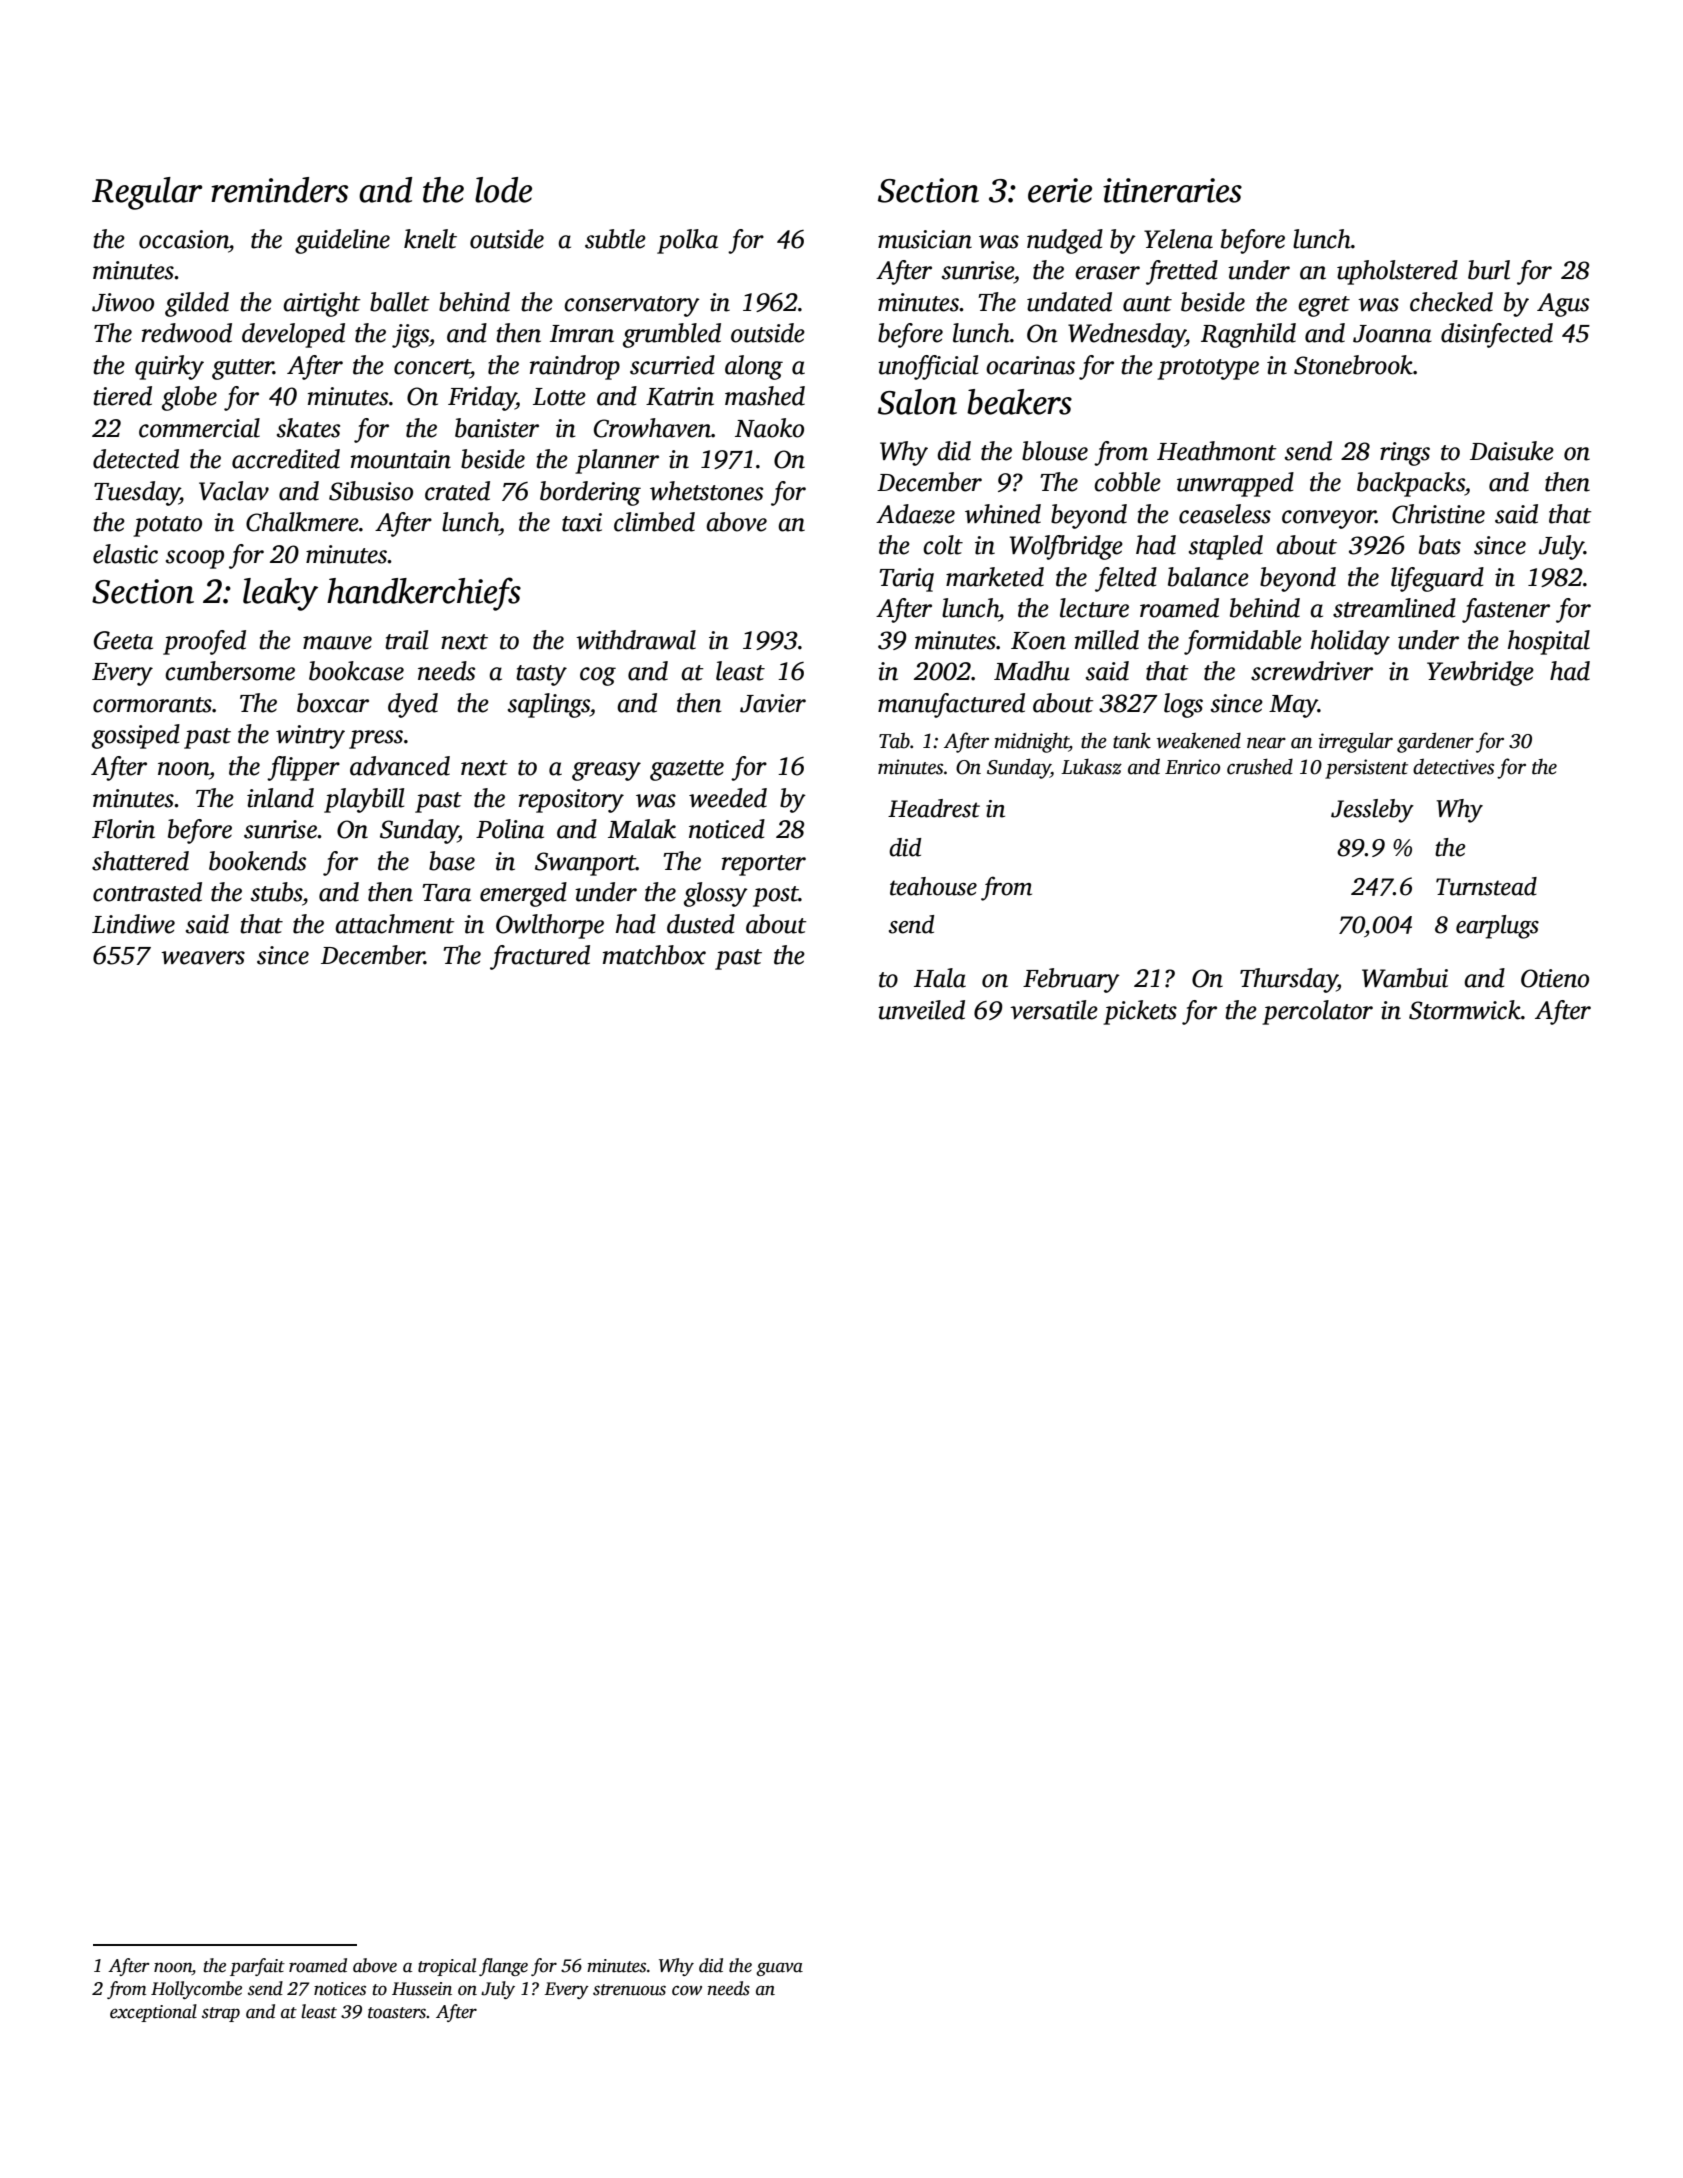 This page has height=2178, width=1683. Describe the element at coordinates (764, 865) in the page. I see `reporter` at that location.
